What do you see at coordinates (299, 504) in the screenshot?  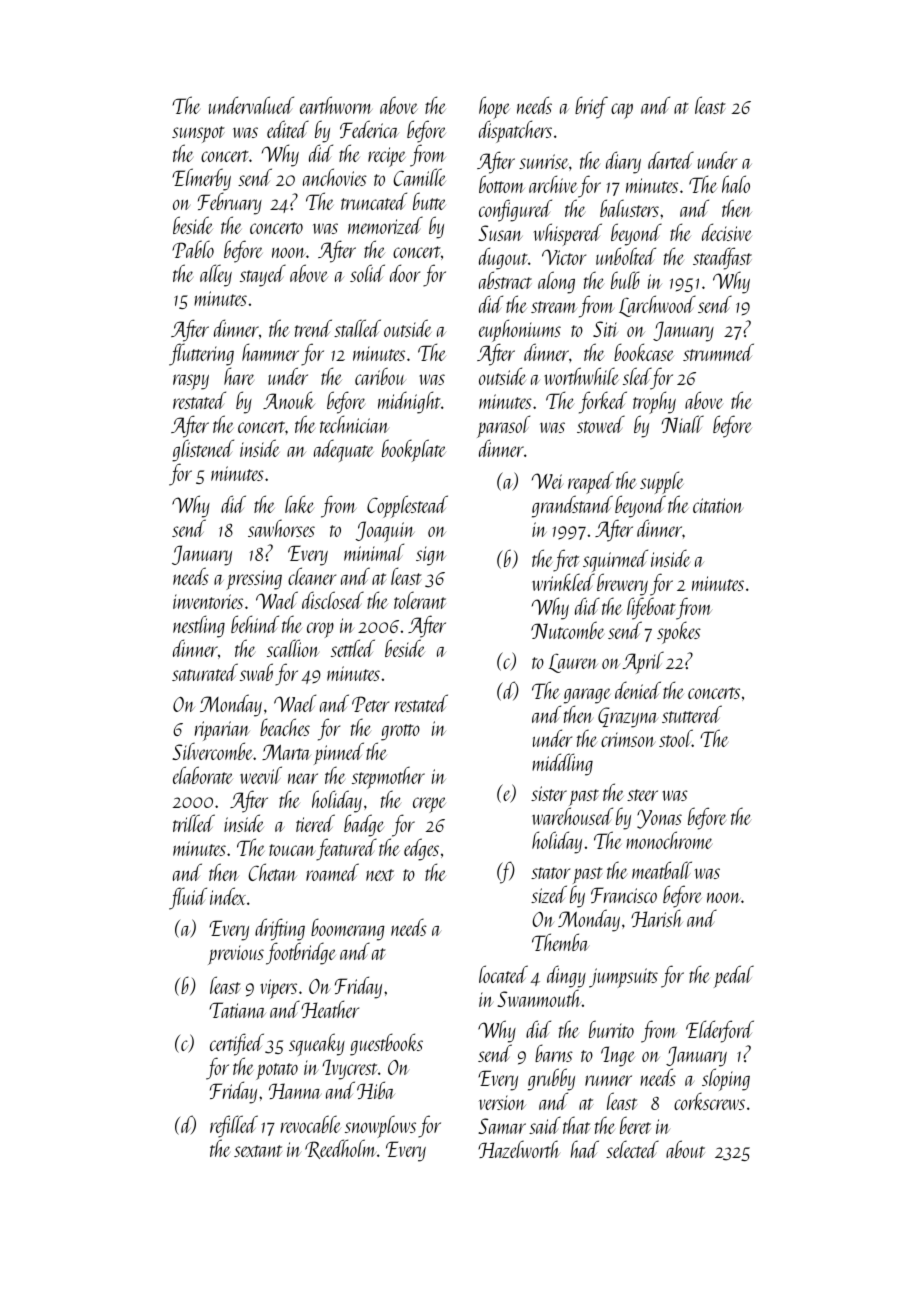 I see `lake` at bounding box center [299, 504].
